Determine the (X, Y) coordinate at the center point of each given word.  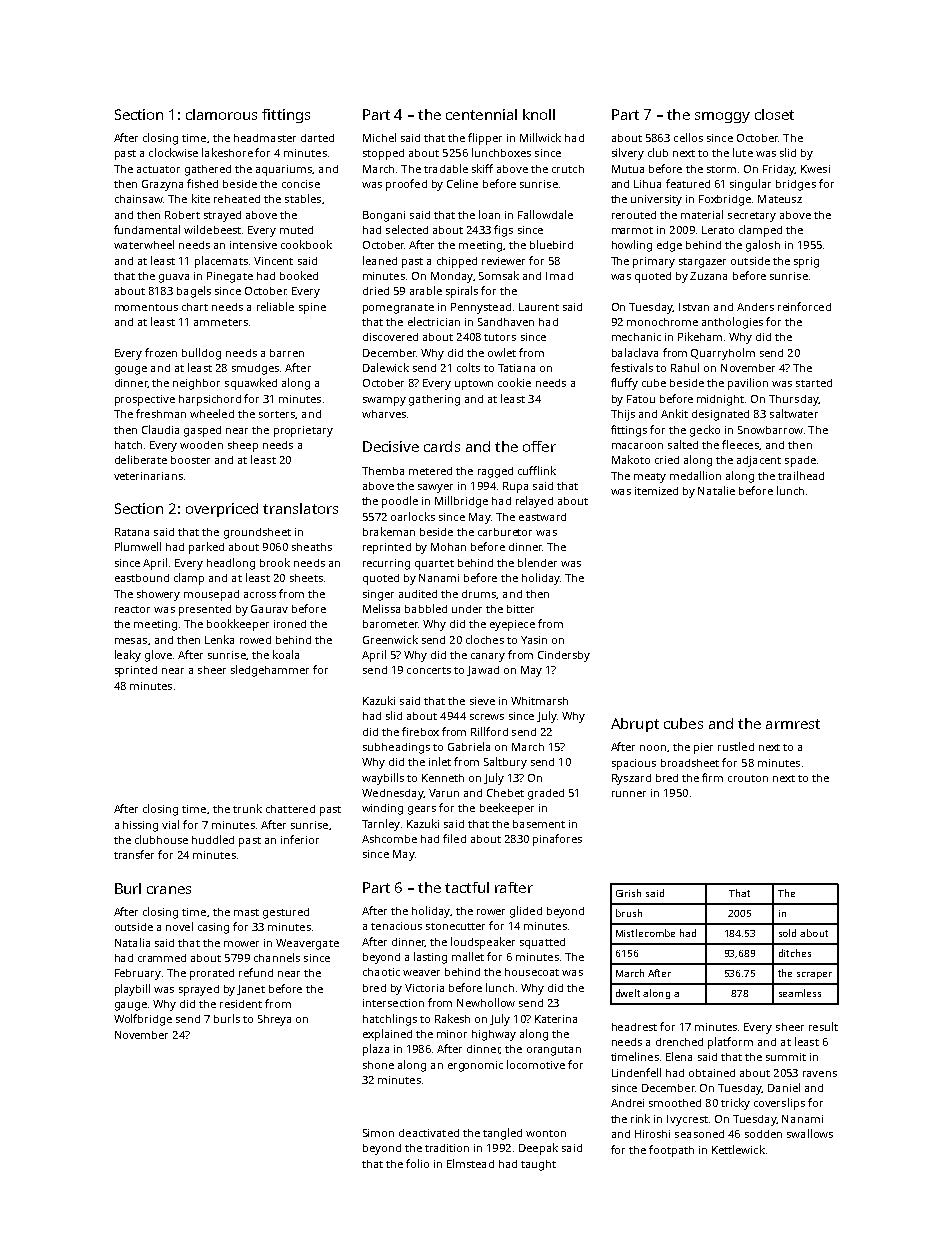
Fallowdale (545, 214)
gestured (286, 913)
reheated (237, 199)
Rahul (685, 367)
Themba (383, 471)
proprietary (303, 431)
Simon (378, 1133)
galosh (763, 246)
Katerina (556, 1019)
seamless (800, 993)
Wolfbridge (143, 1020)
